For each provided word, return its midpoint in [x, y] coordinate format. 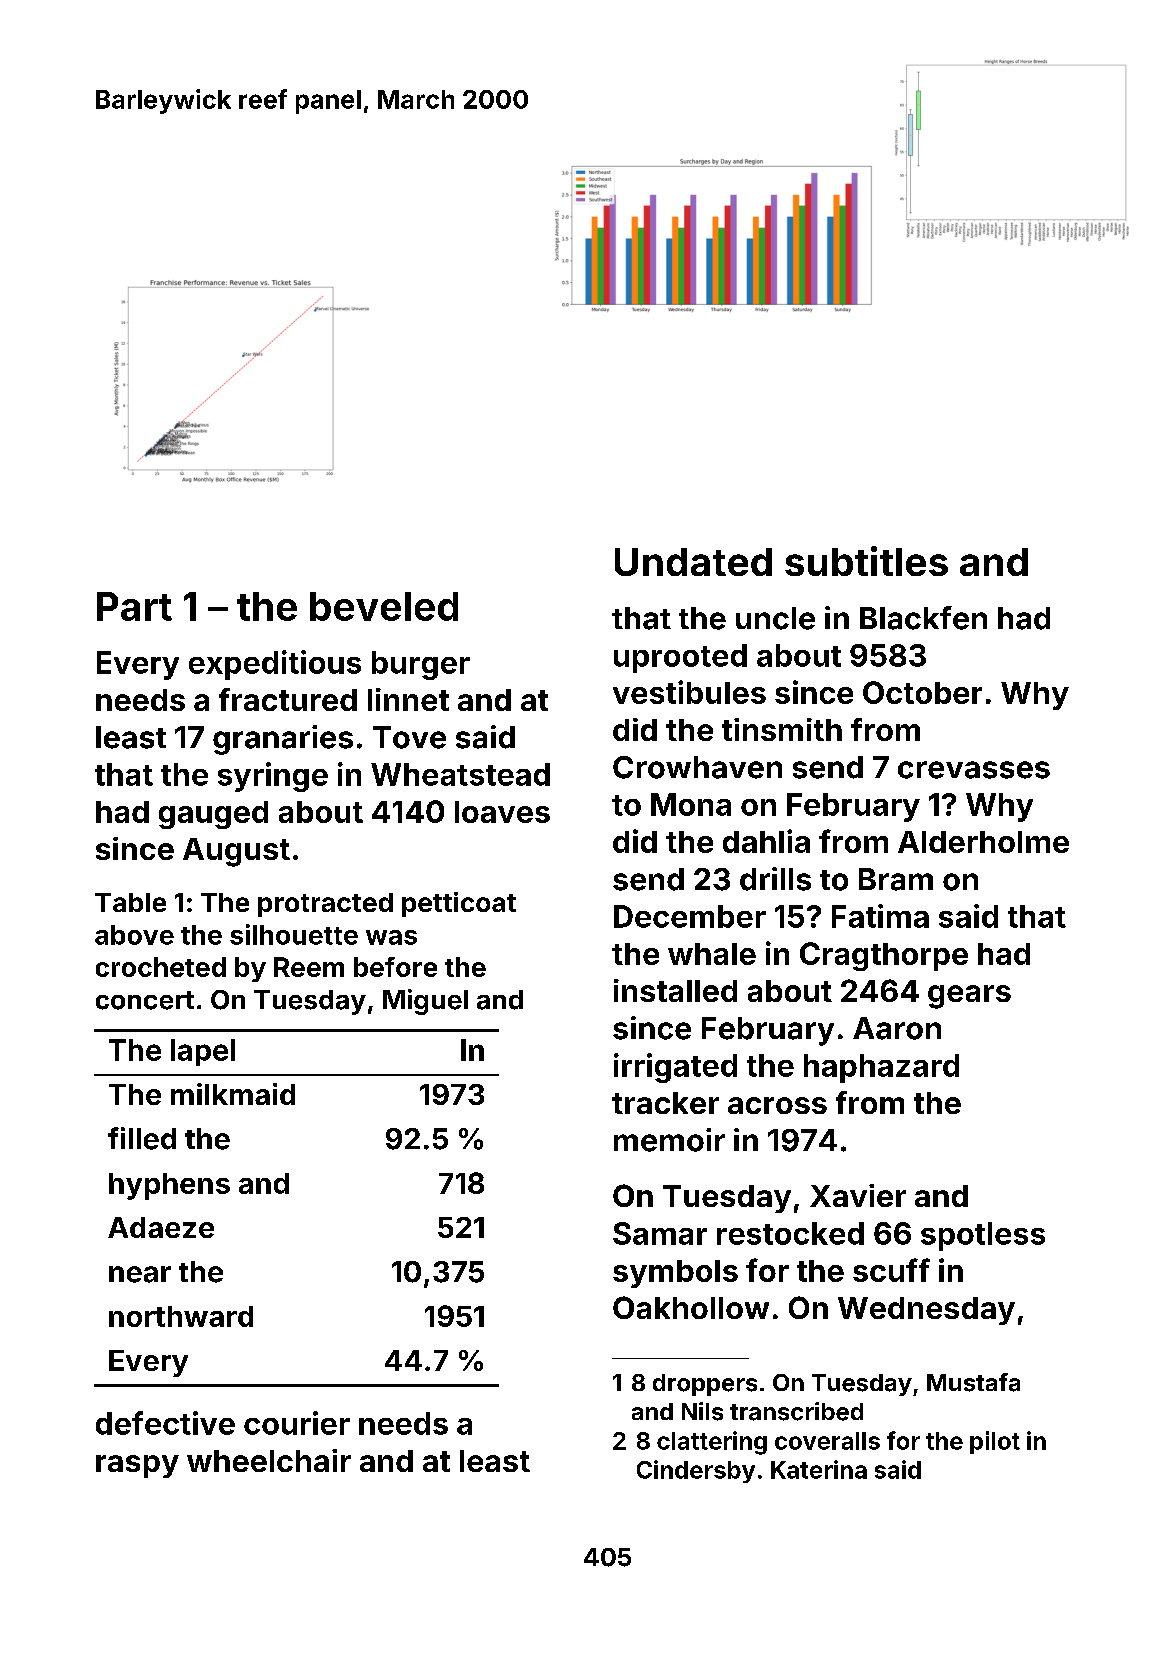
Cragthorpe [884, 956]
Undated [693, 562]
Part [134, 606]
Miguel [425, 1002]
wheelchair [269, 1460]
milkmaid [233, 1094]
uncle [775, 618]
